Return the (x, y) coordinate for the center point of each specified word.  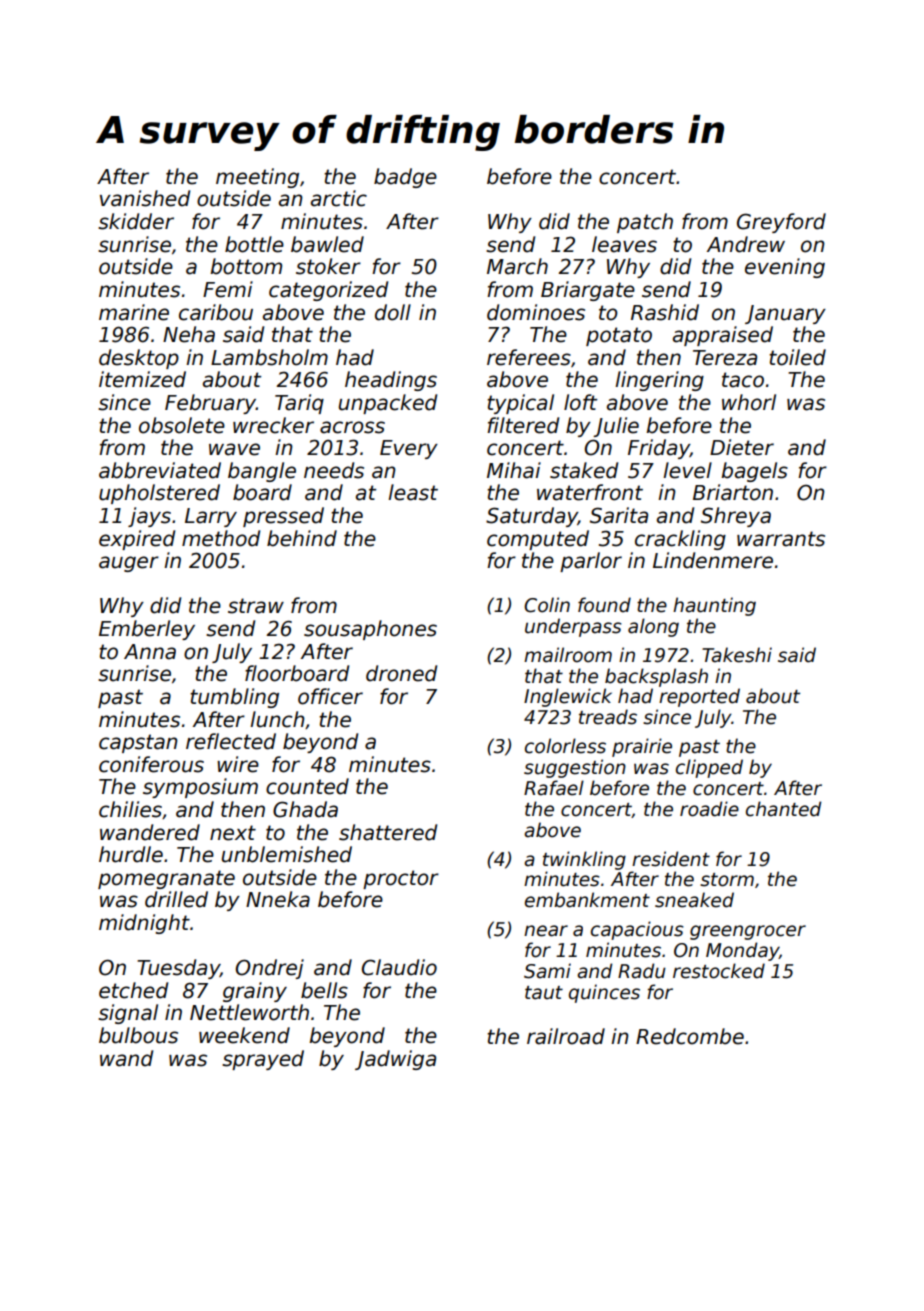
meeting (257, 178)
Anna (150, 652)
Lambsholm (269, 357)
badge (405, 178)
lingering (659, 381)
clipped (709, 768)
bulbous (138, 1035)
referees (529, 357)
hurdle (131, 854)
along (653, 627)
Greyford (781, 223)
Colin (547, 605)
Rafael (554, 788)
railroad (566, 1036)
